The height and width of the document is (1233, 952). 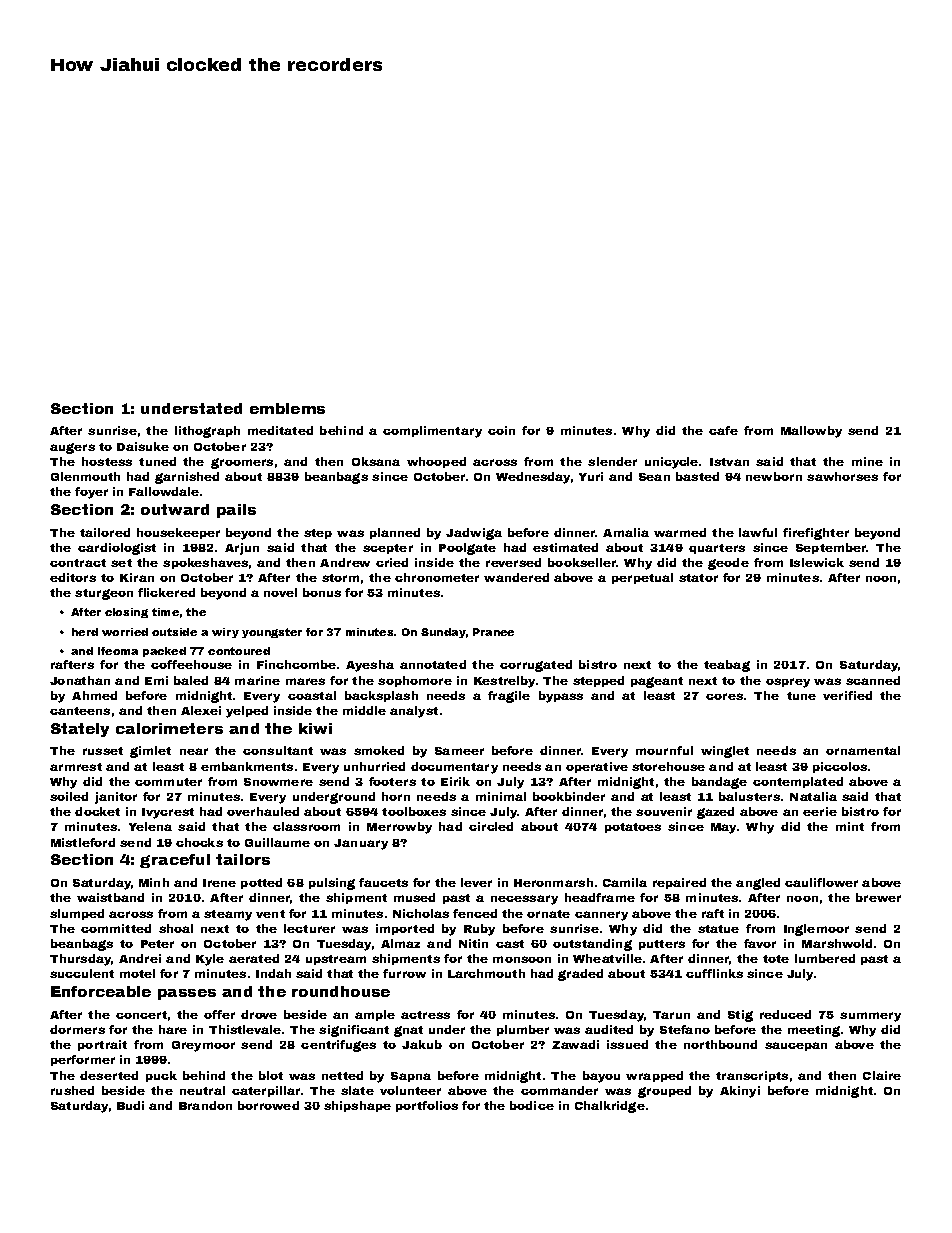 What do you see at coordinates (575, 1044) in the document?
I see `Zawadi` at bounding box center [575, 1044].
